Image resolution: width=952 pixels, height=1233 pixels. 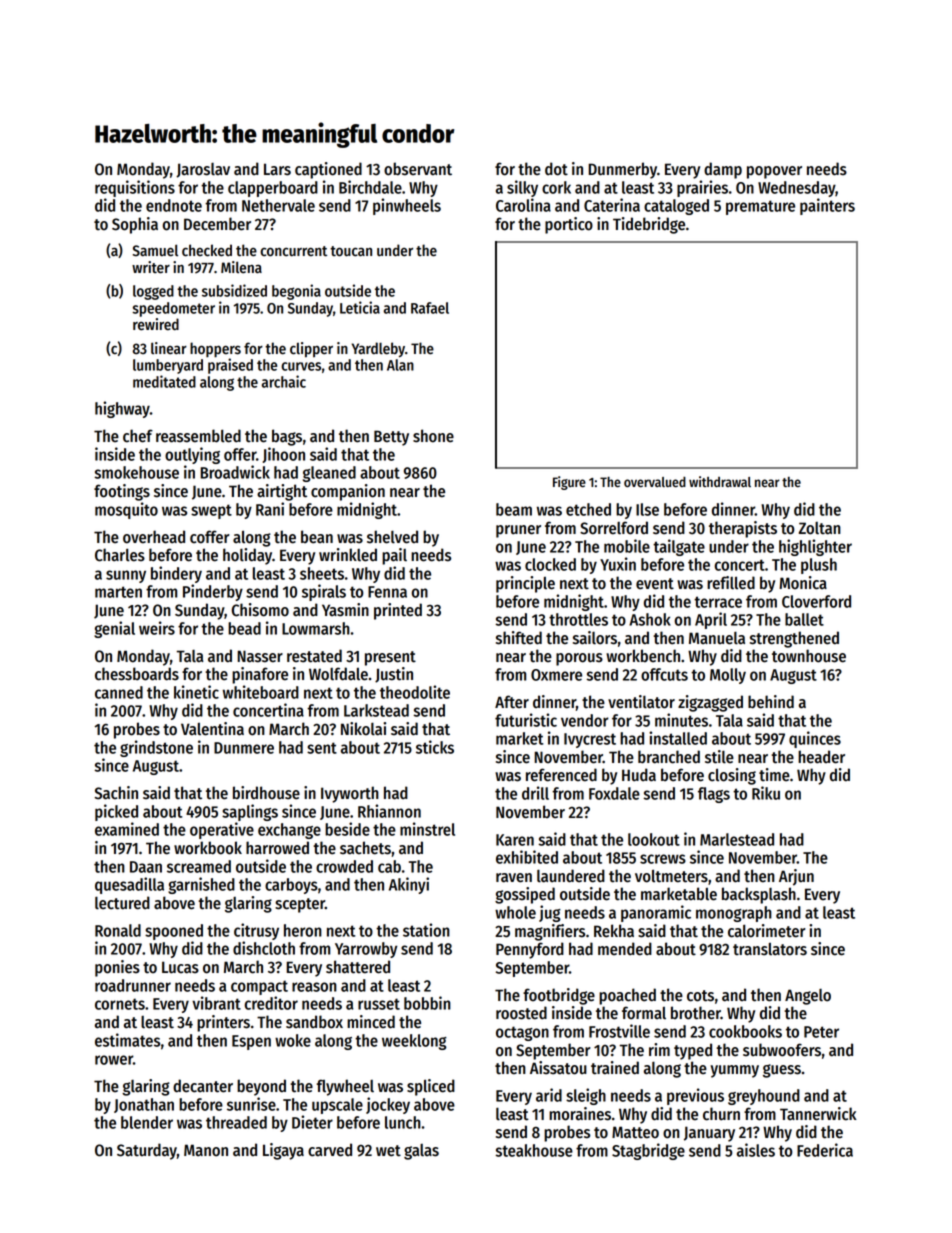 What do you see at coordinates (745, 1031) in the image?
I see `cookbooks` at bounding box center [745, 1031].
